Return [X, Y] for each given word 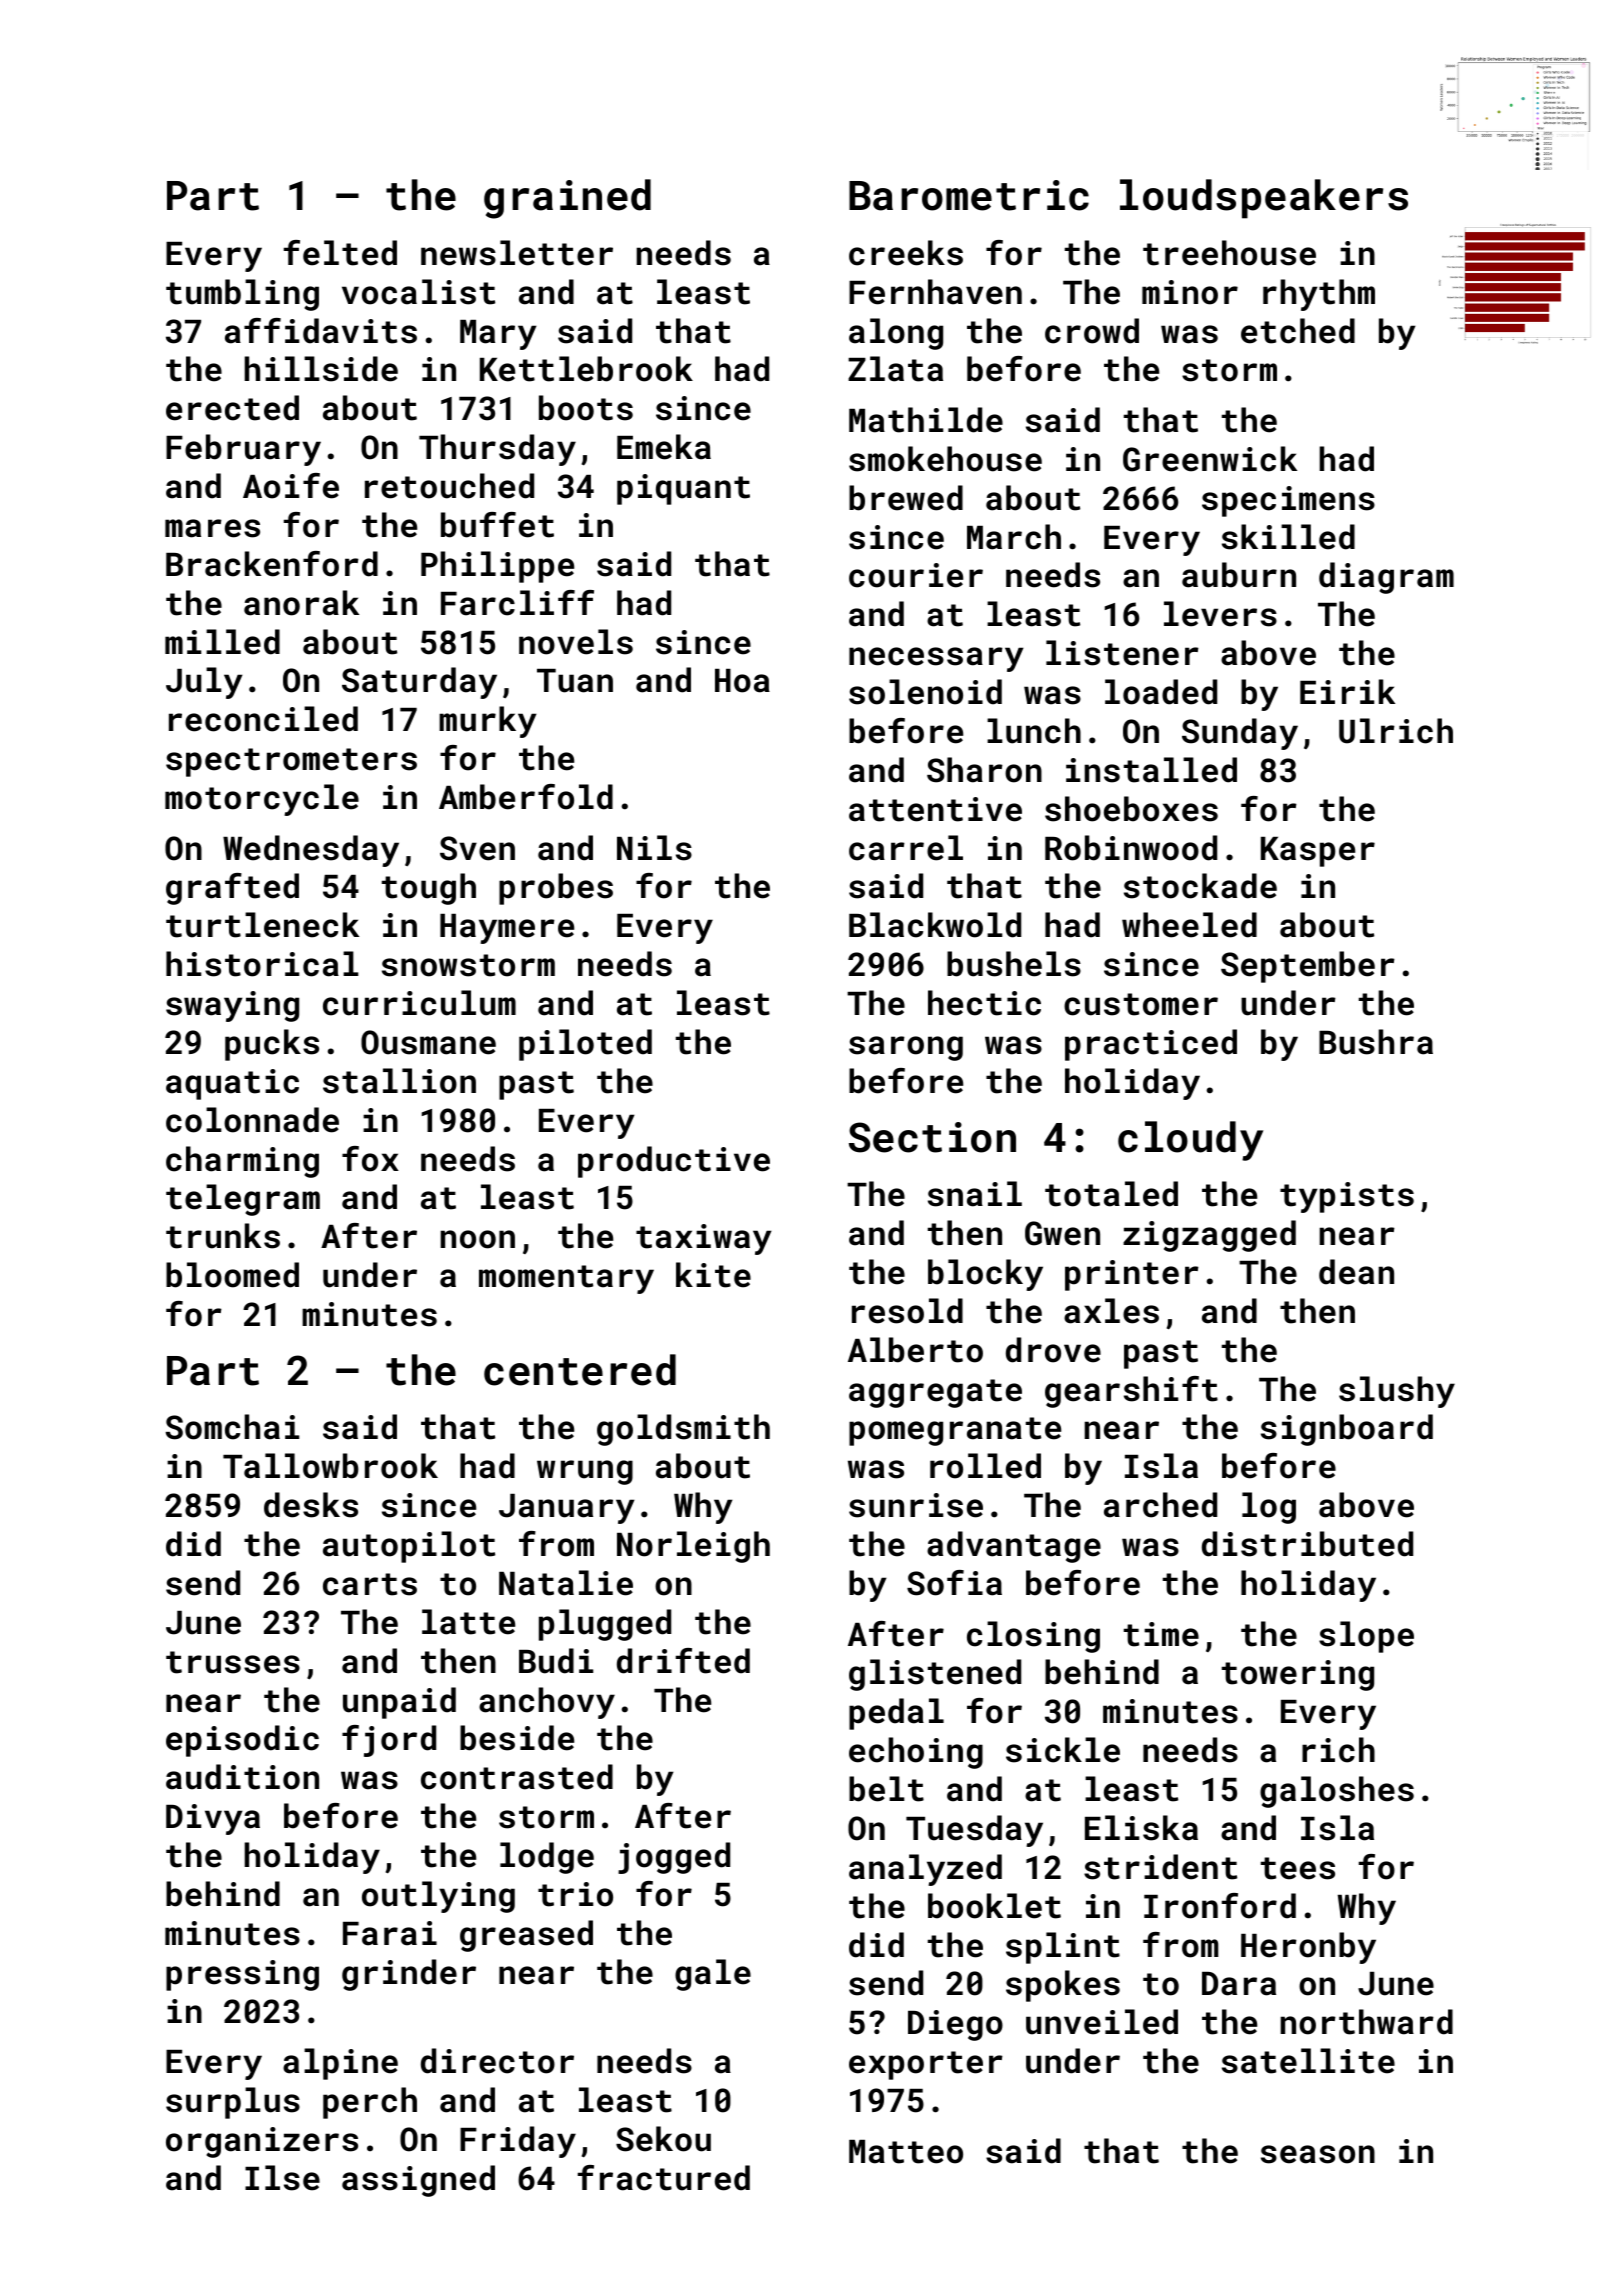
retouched [449, 486]
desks [311, 1505]
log [1269, 1508]
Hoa [742, 681]
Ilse [282, 2178]
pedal [896, 1714]
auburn [1239, 575]
